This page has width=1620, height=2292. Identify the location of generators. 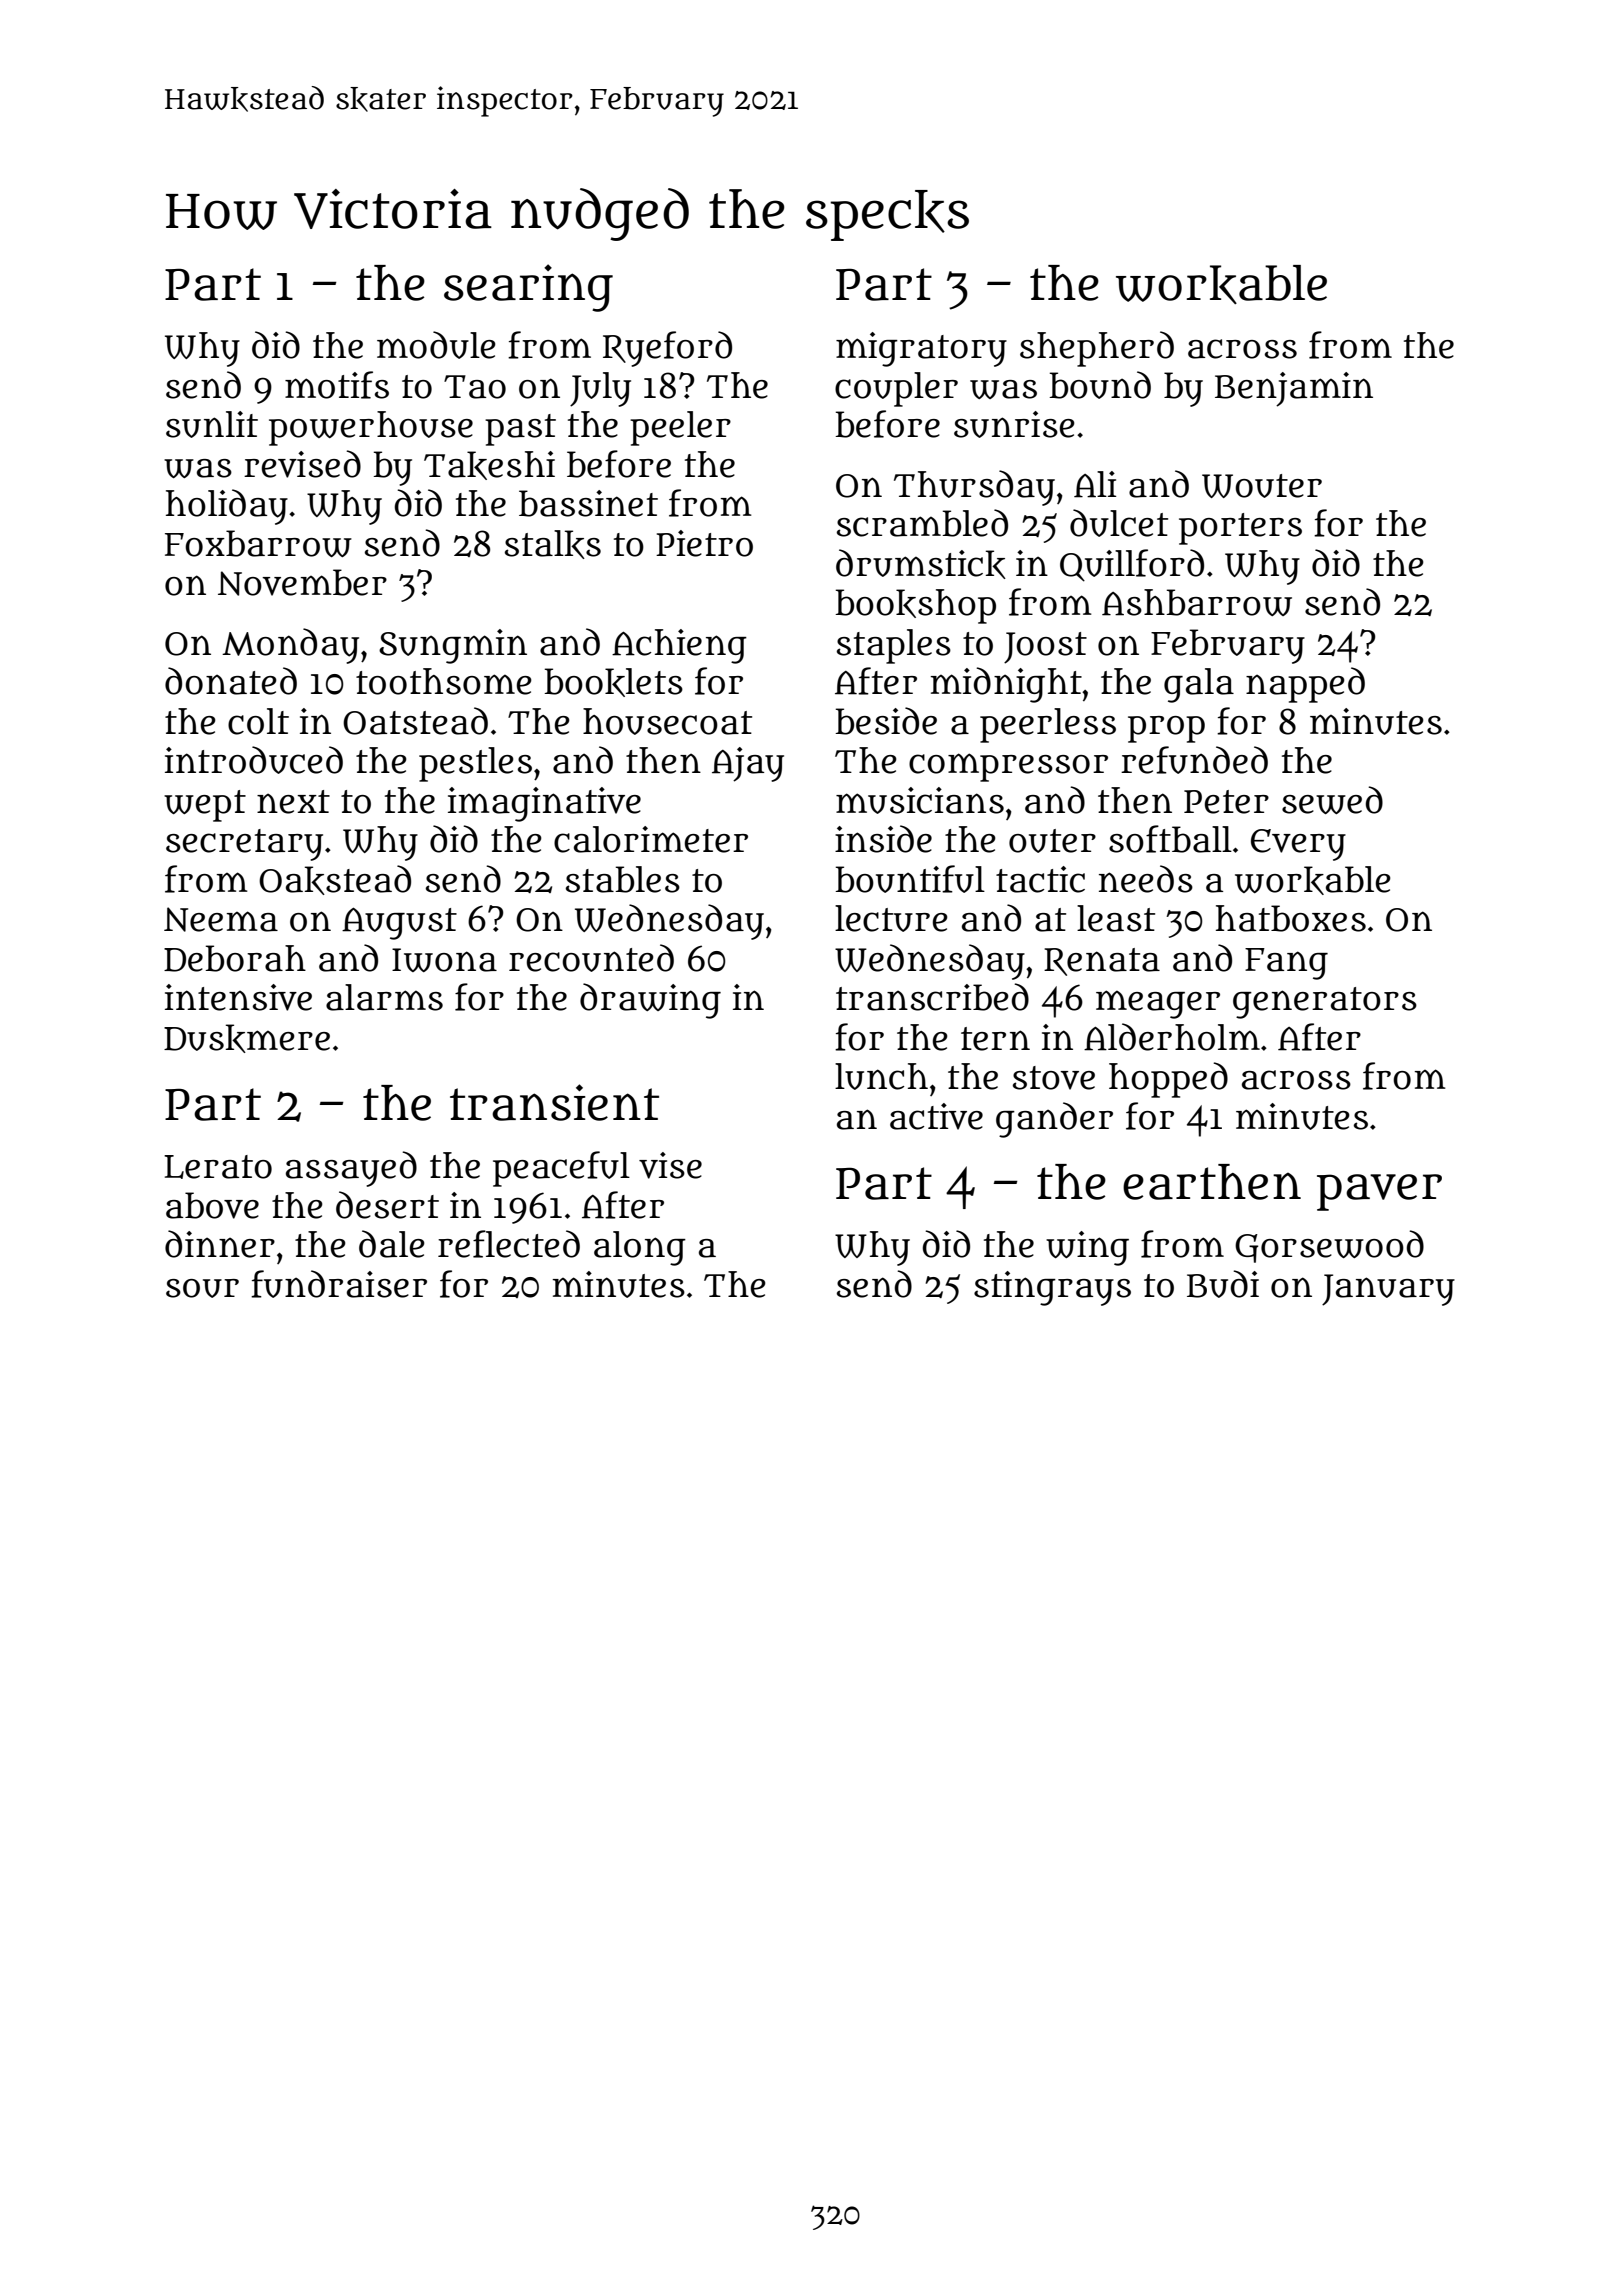
(1325, 1003).
